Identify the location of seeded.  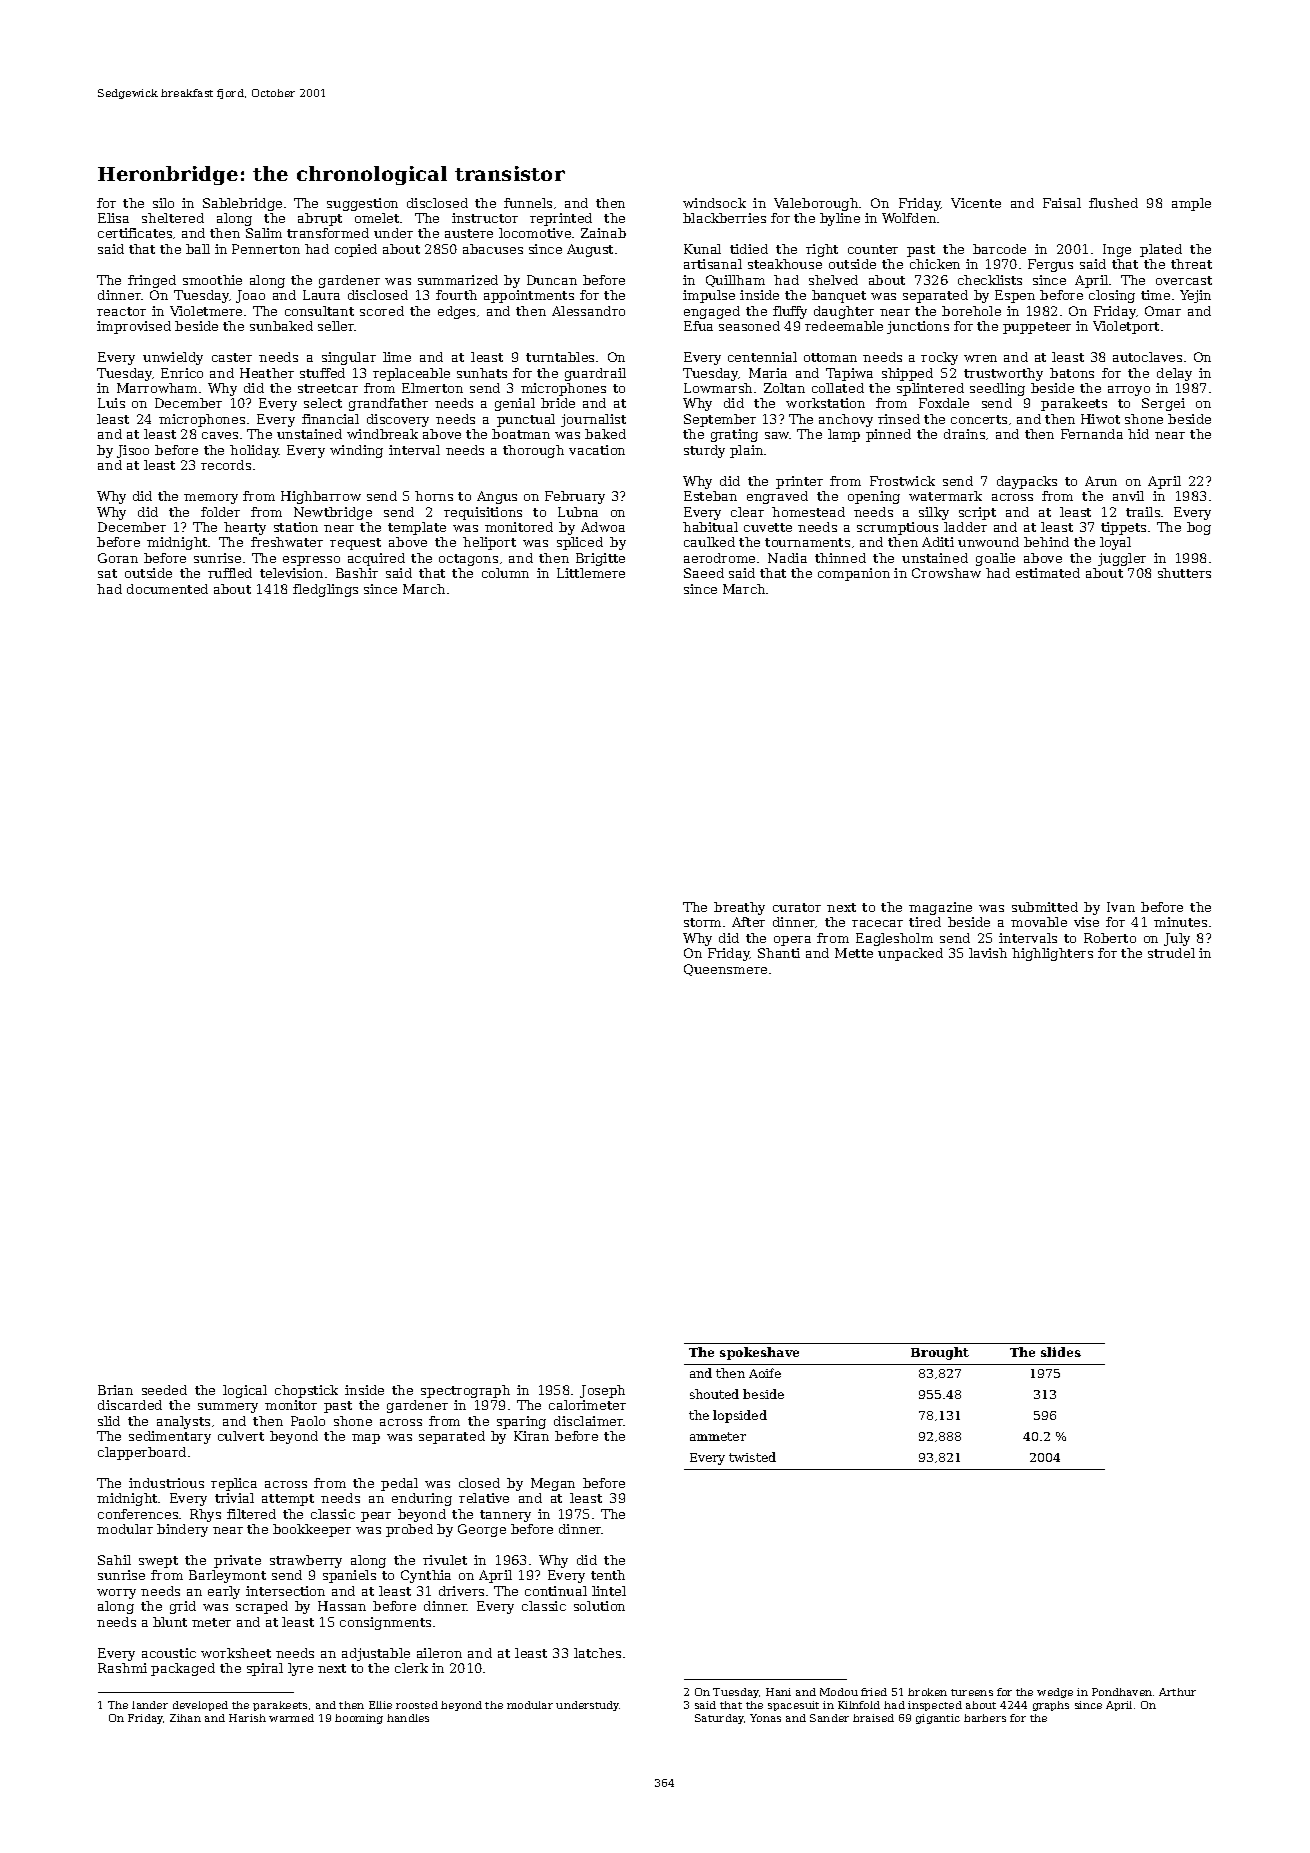
(164, 1390).
